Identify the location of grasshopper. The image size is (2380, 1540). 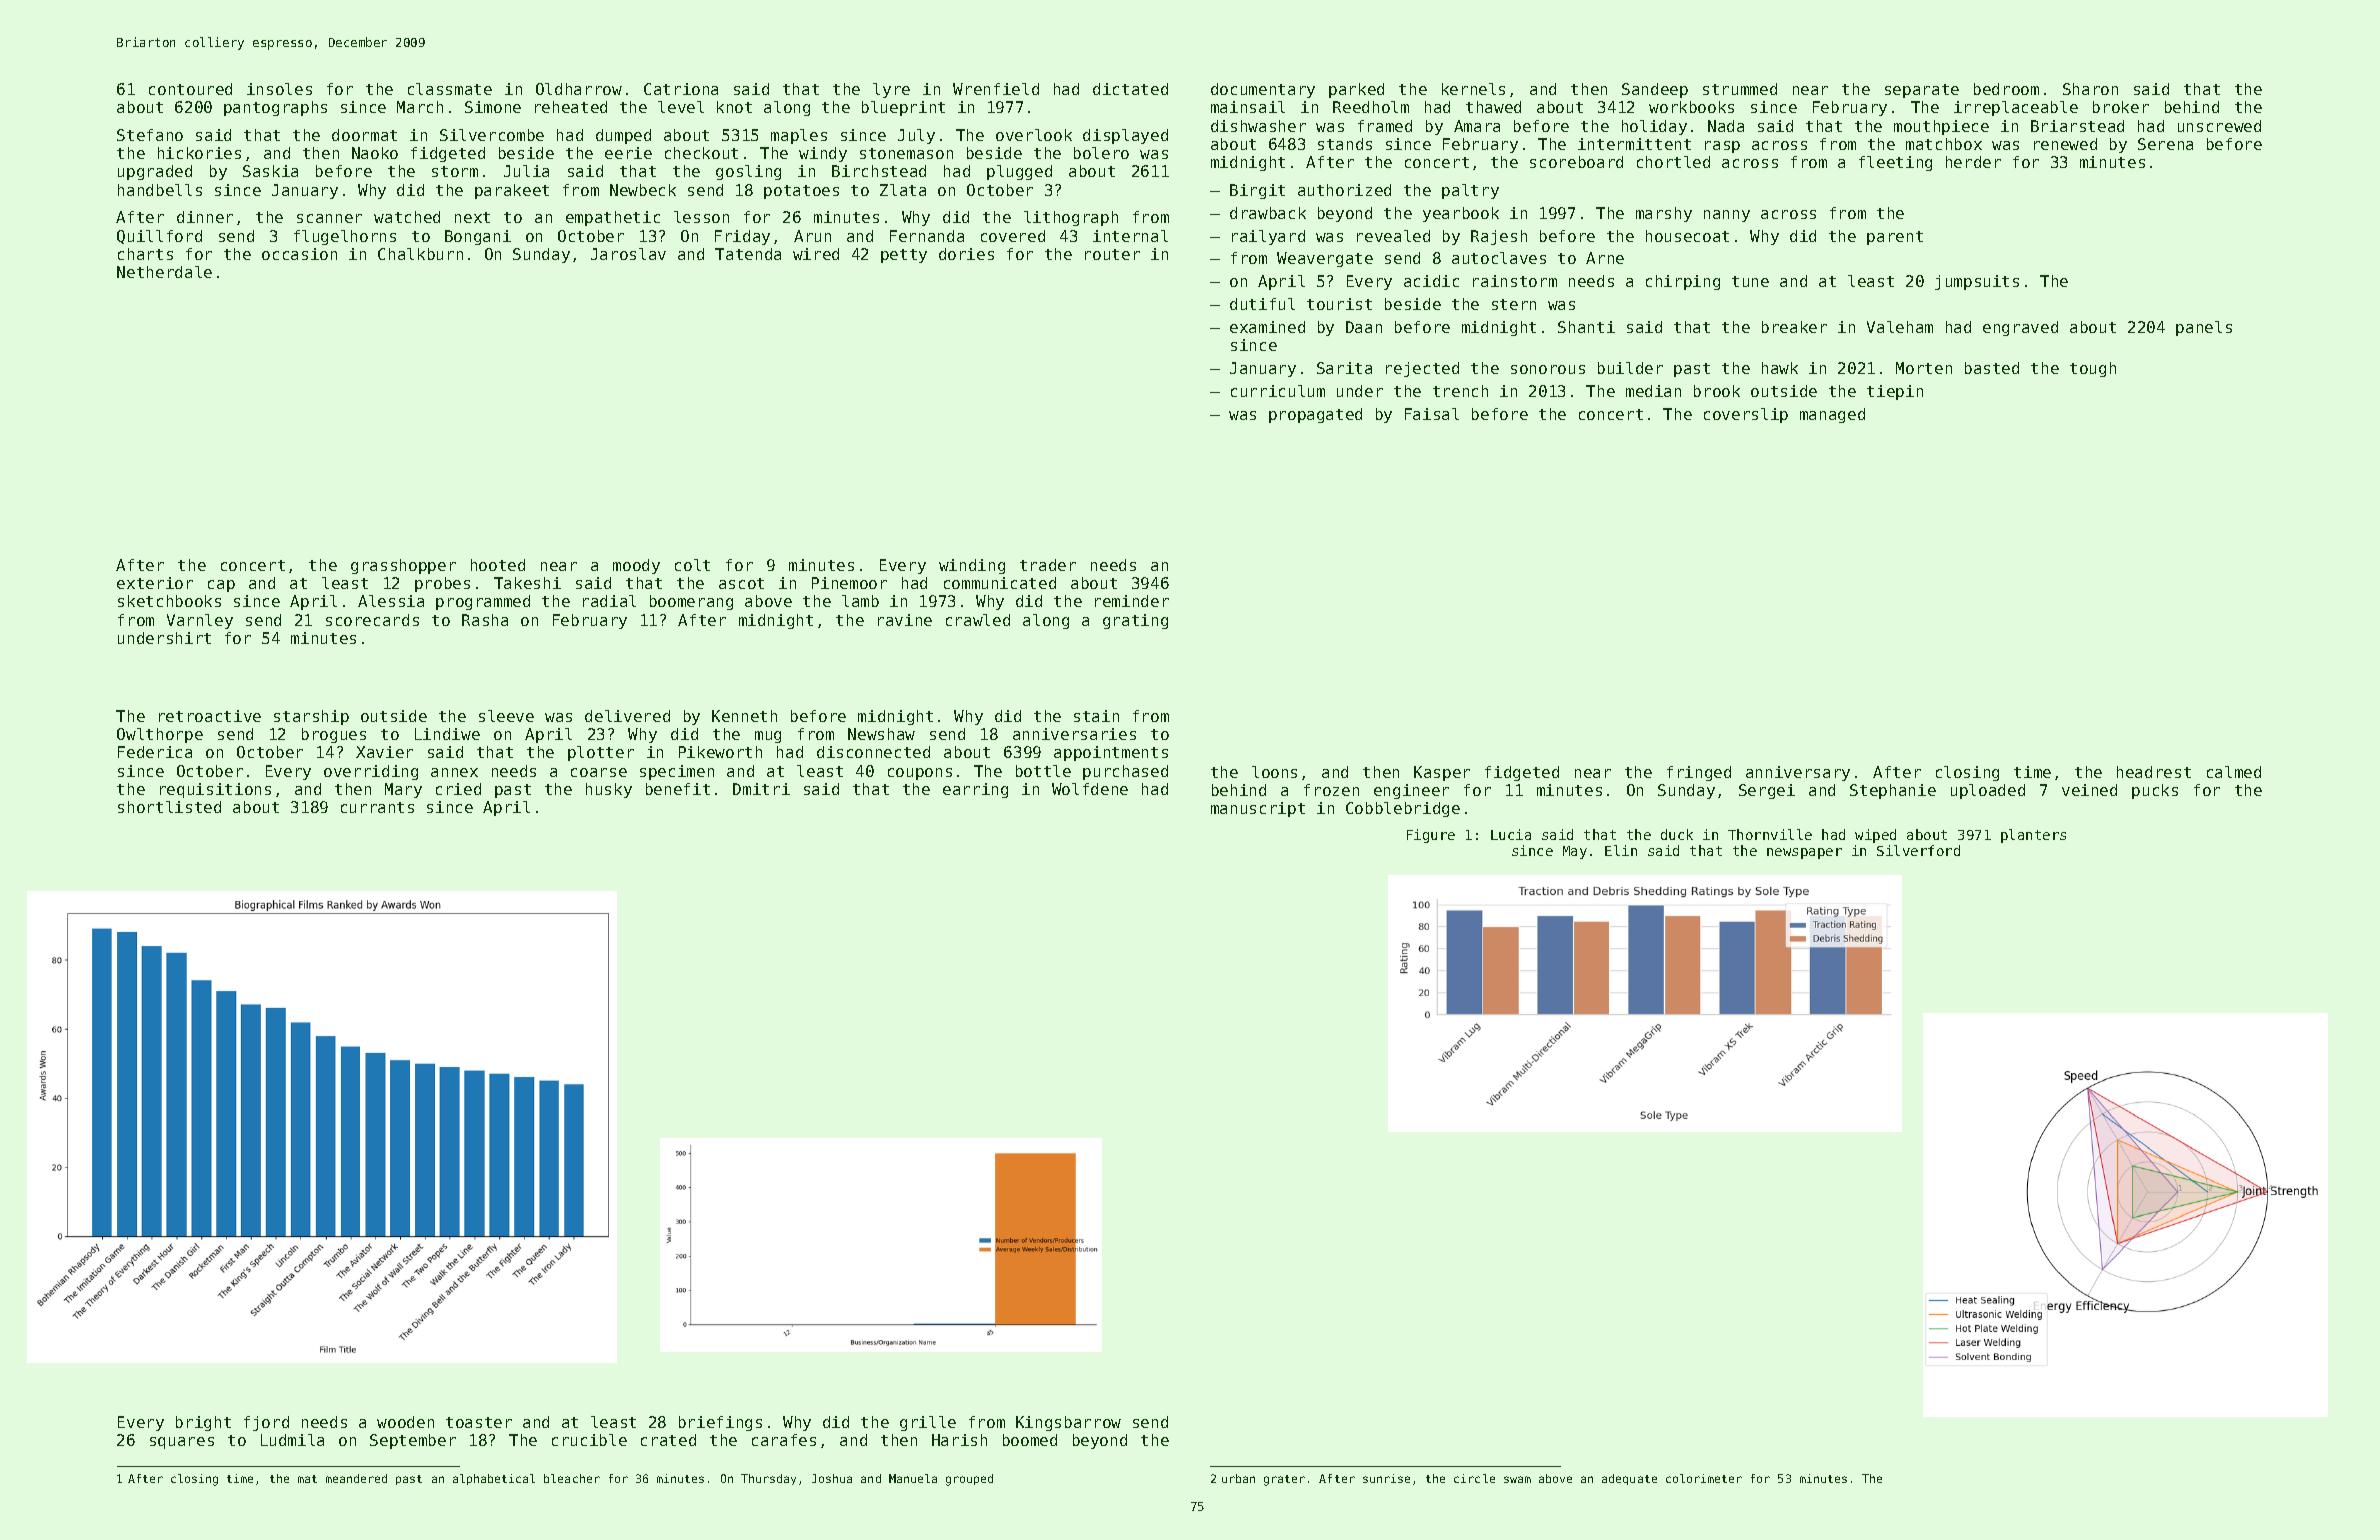
(403, 566).
